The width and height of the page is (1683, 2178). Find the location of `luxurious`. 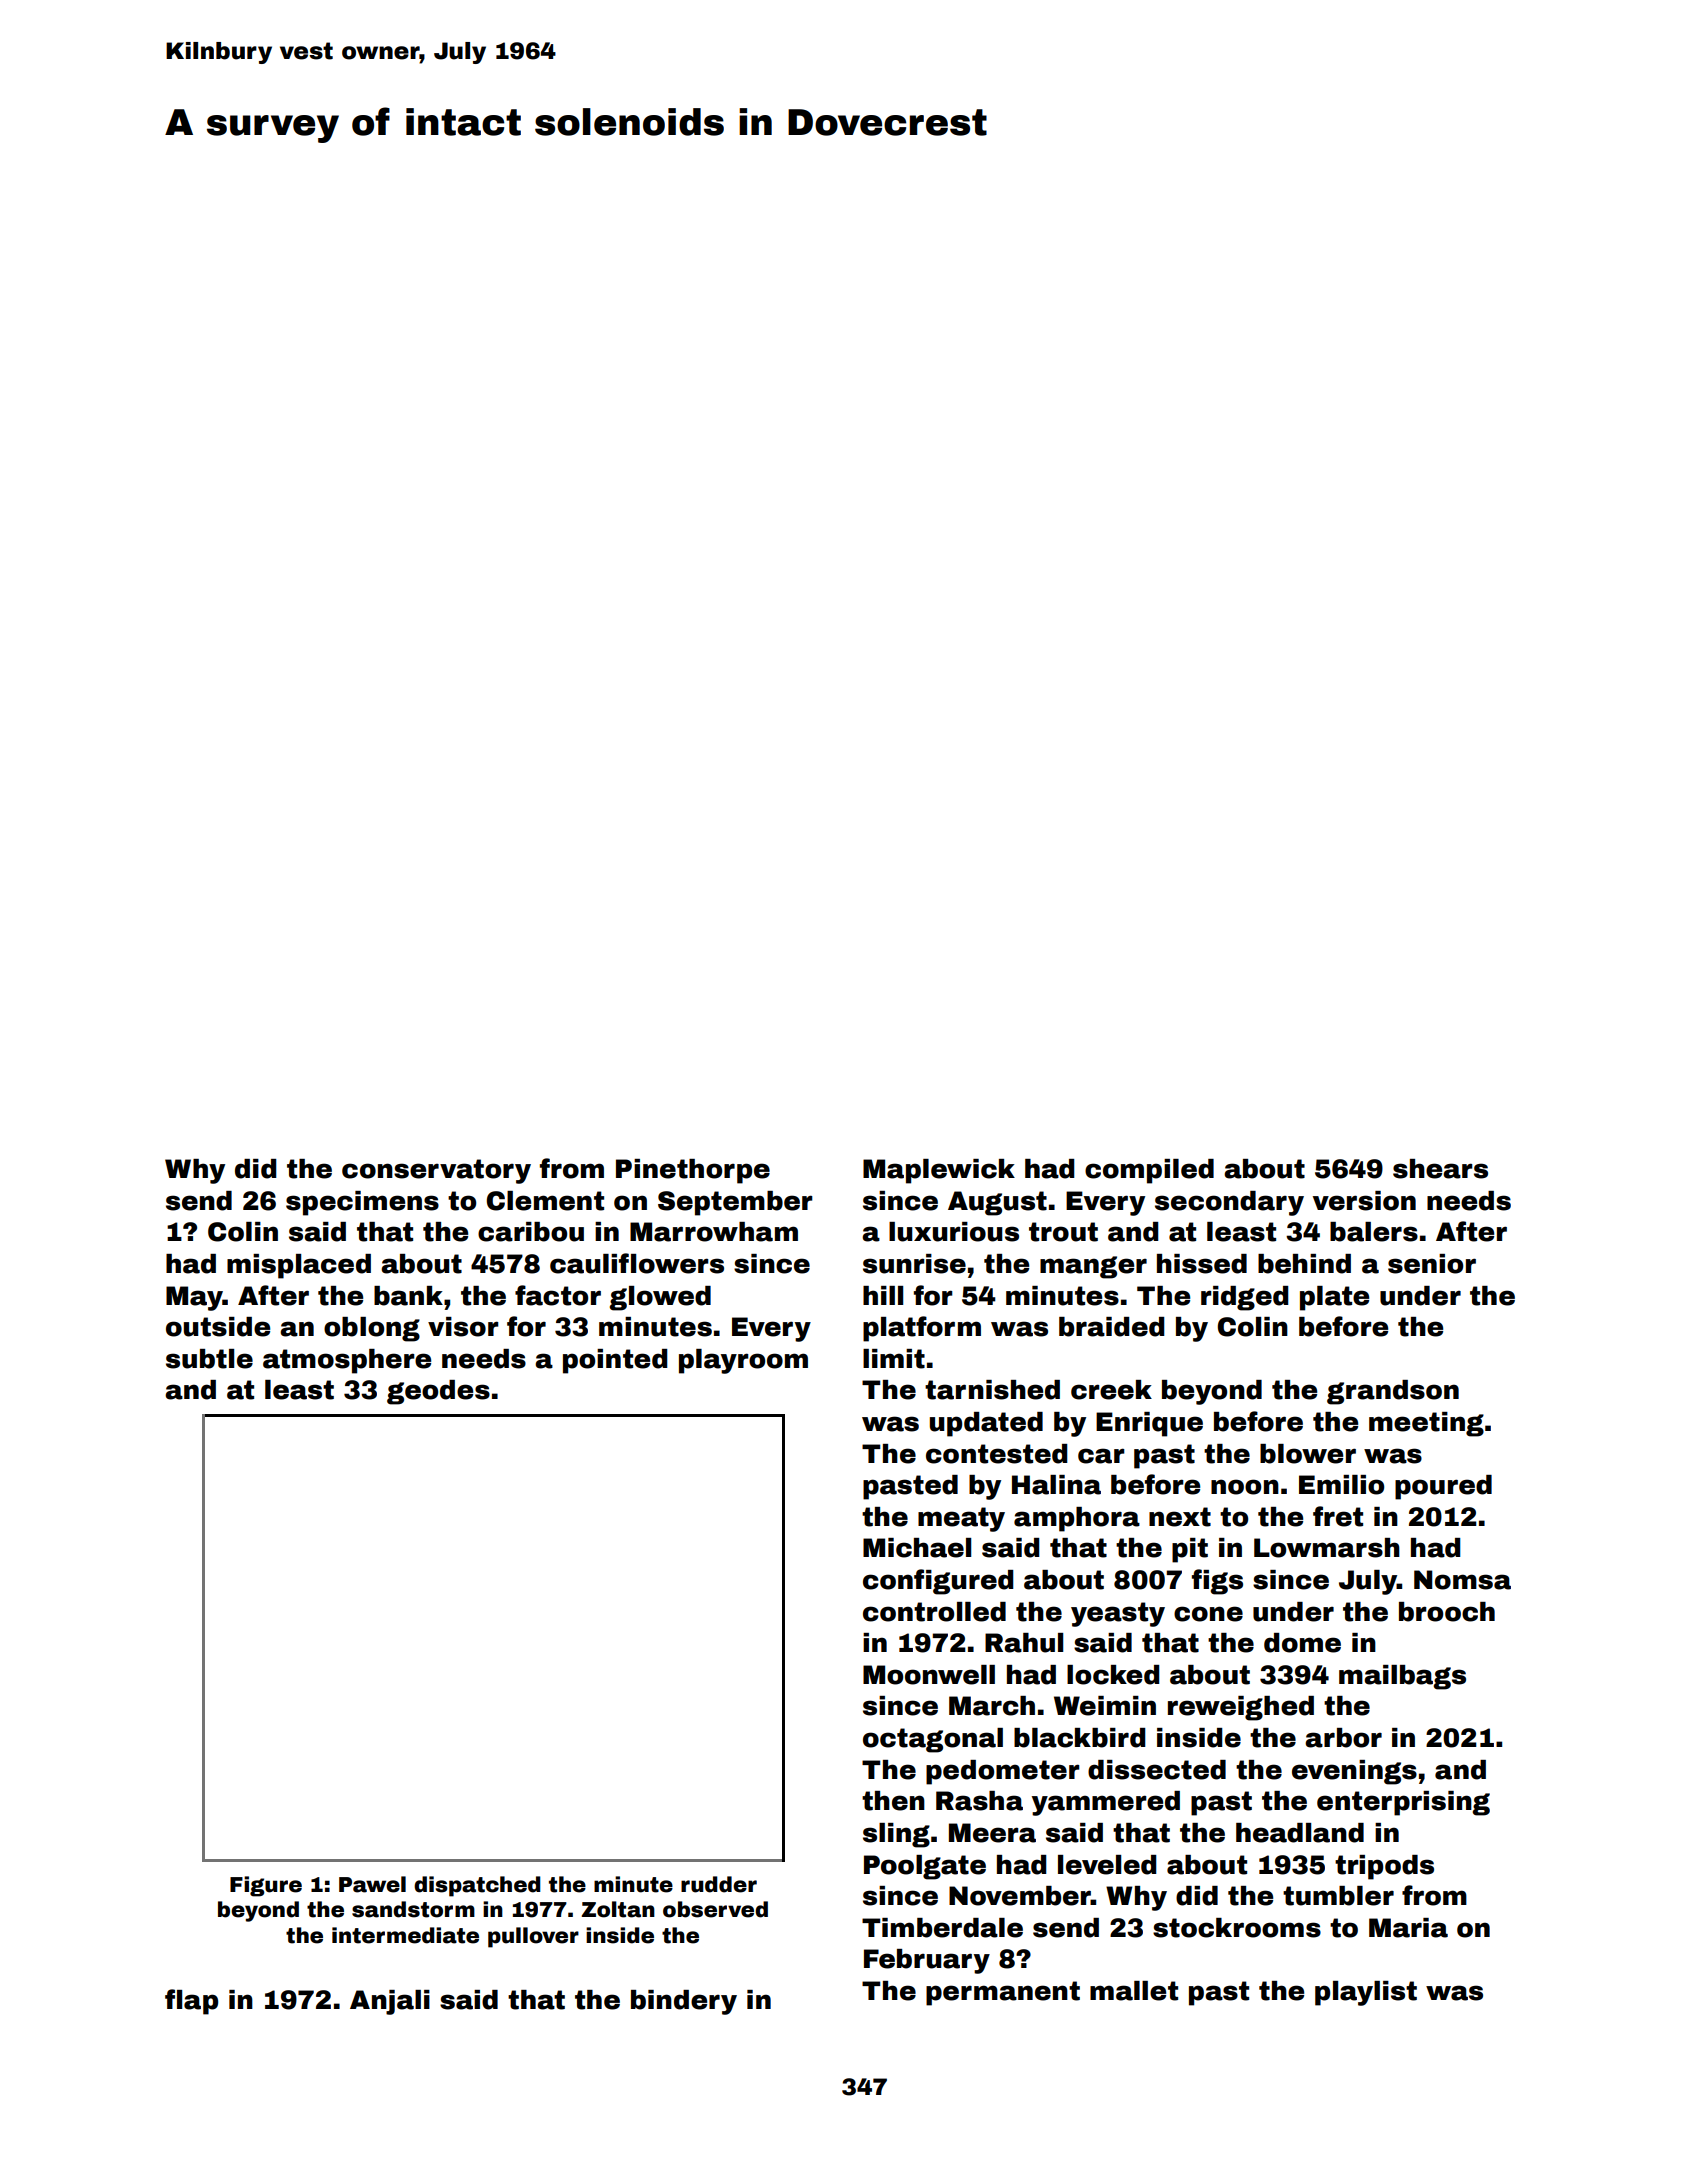

luxurious is located at coordinates (954, 1232).
